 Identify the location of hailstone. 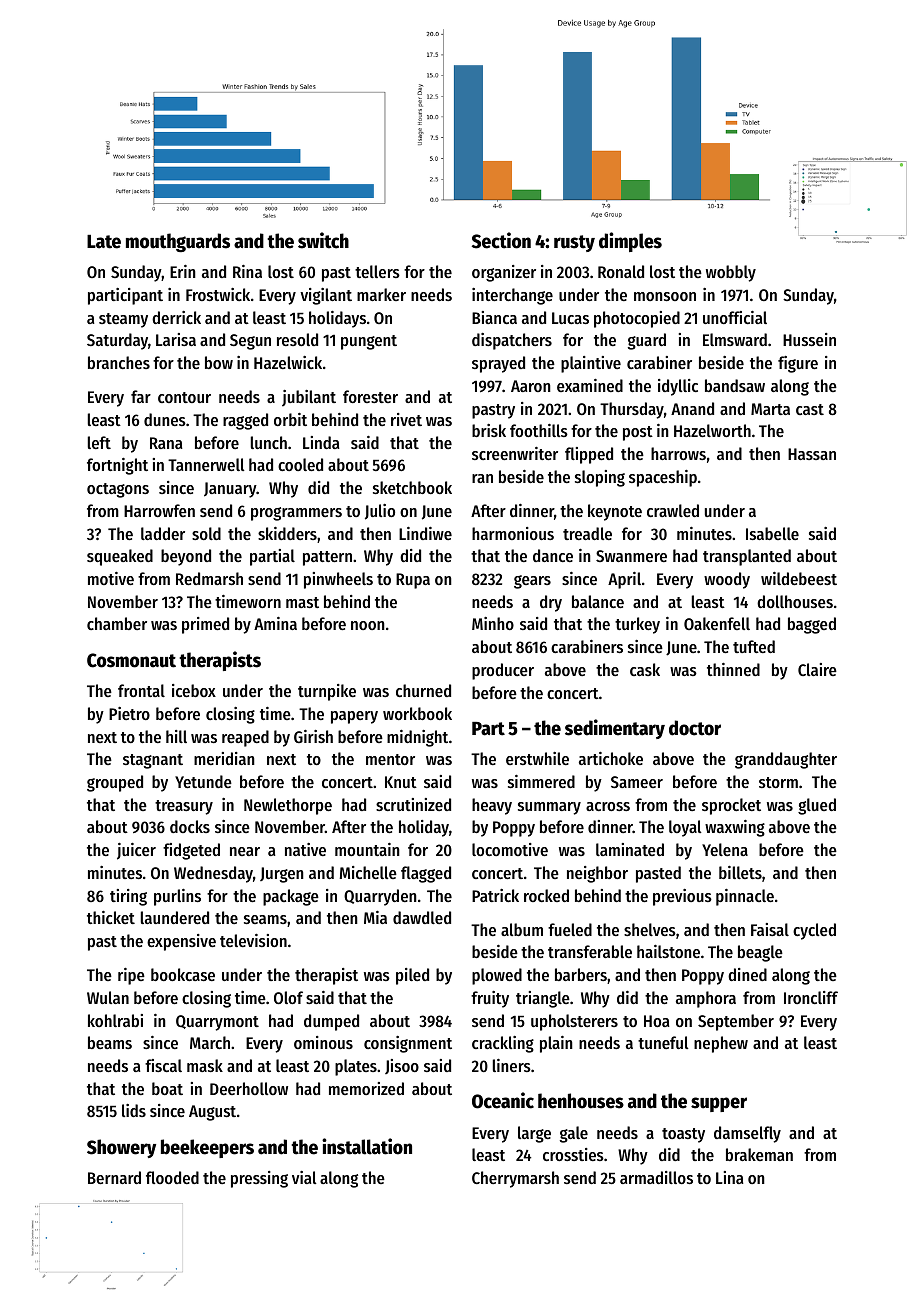
(668, 951).
